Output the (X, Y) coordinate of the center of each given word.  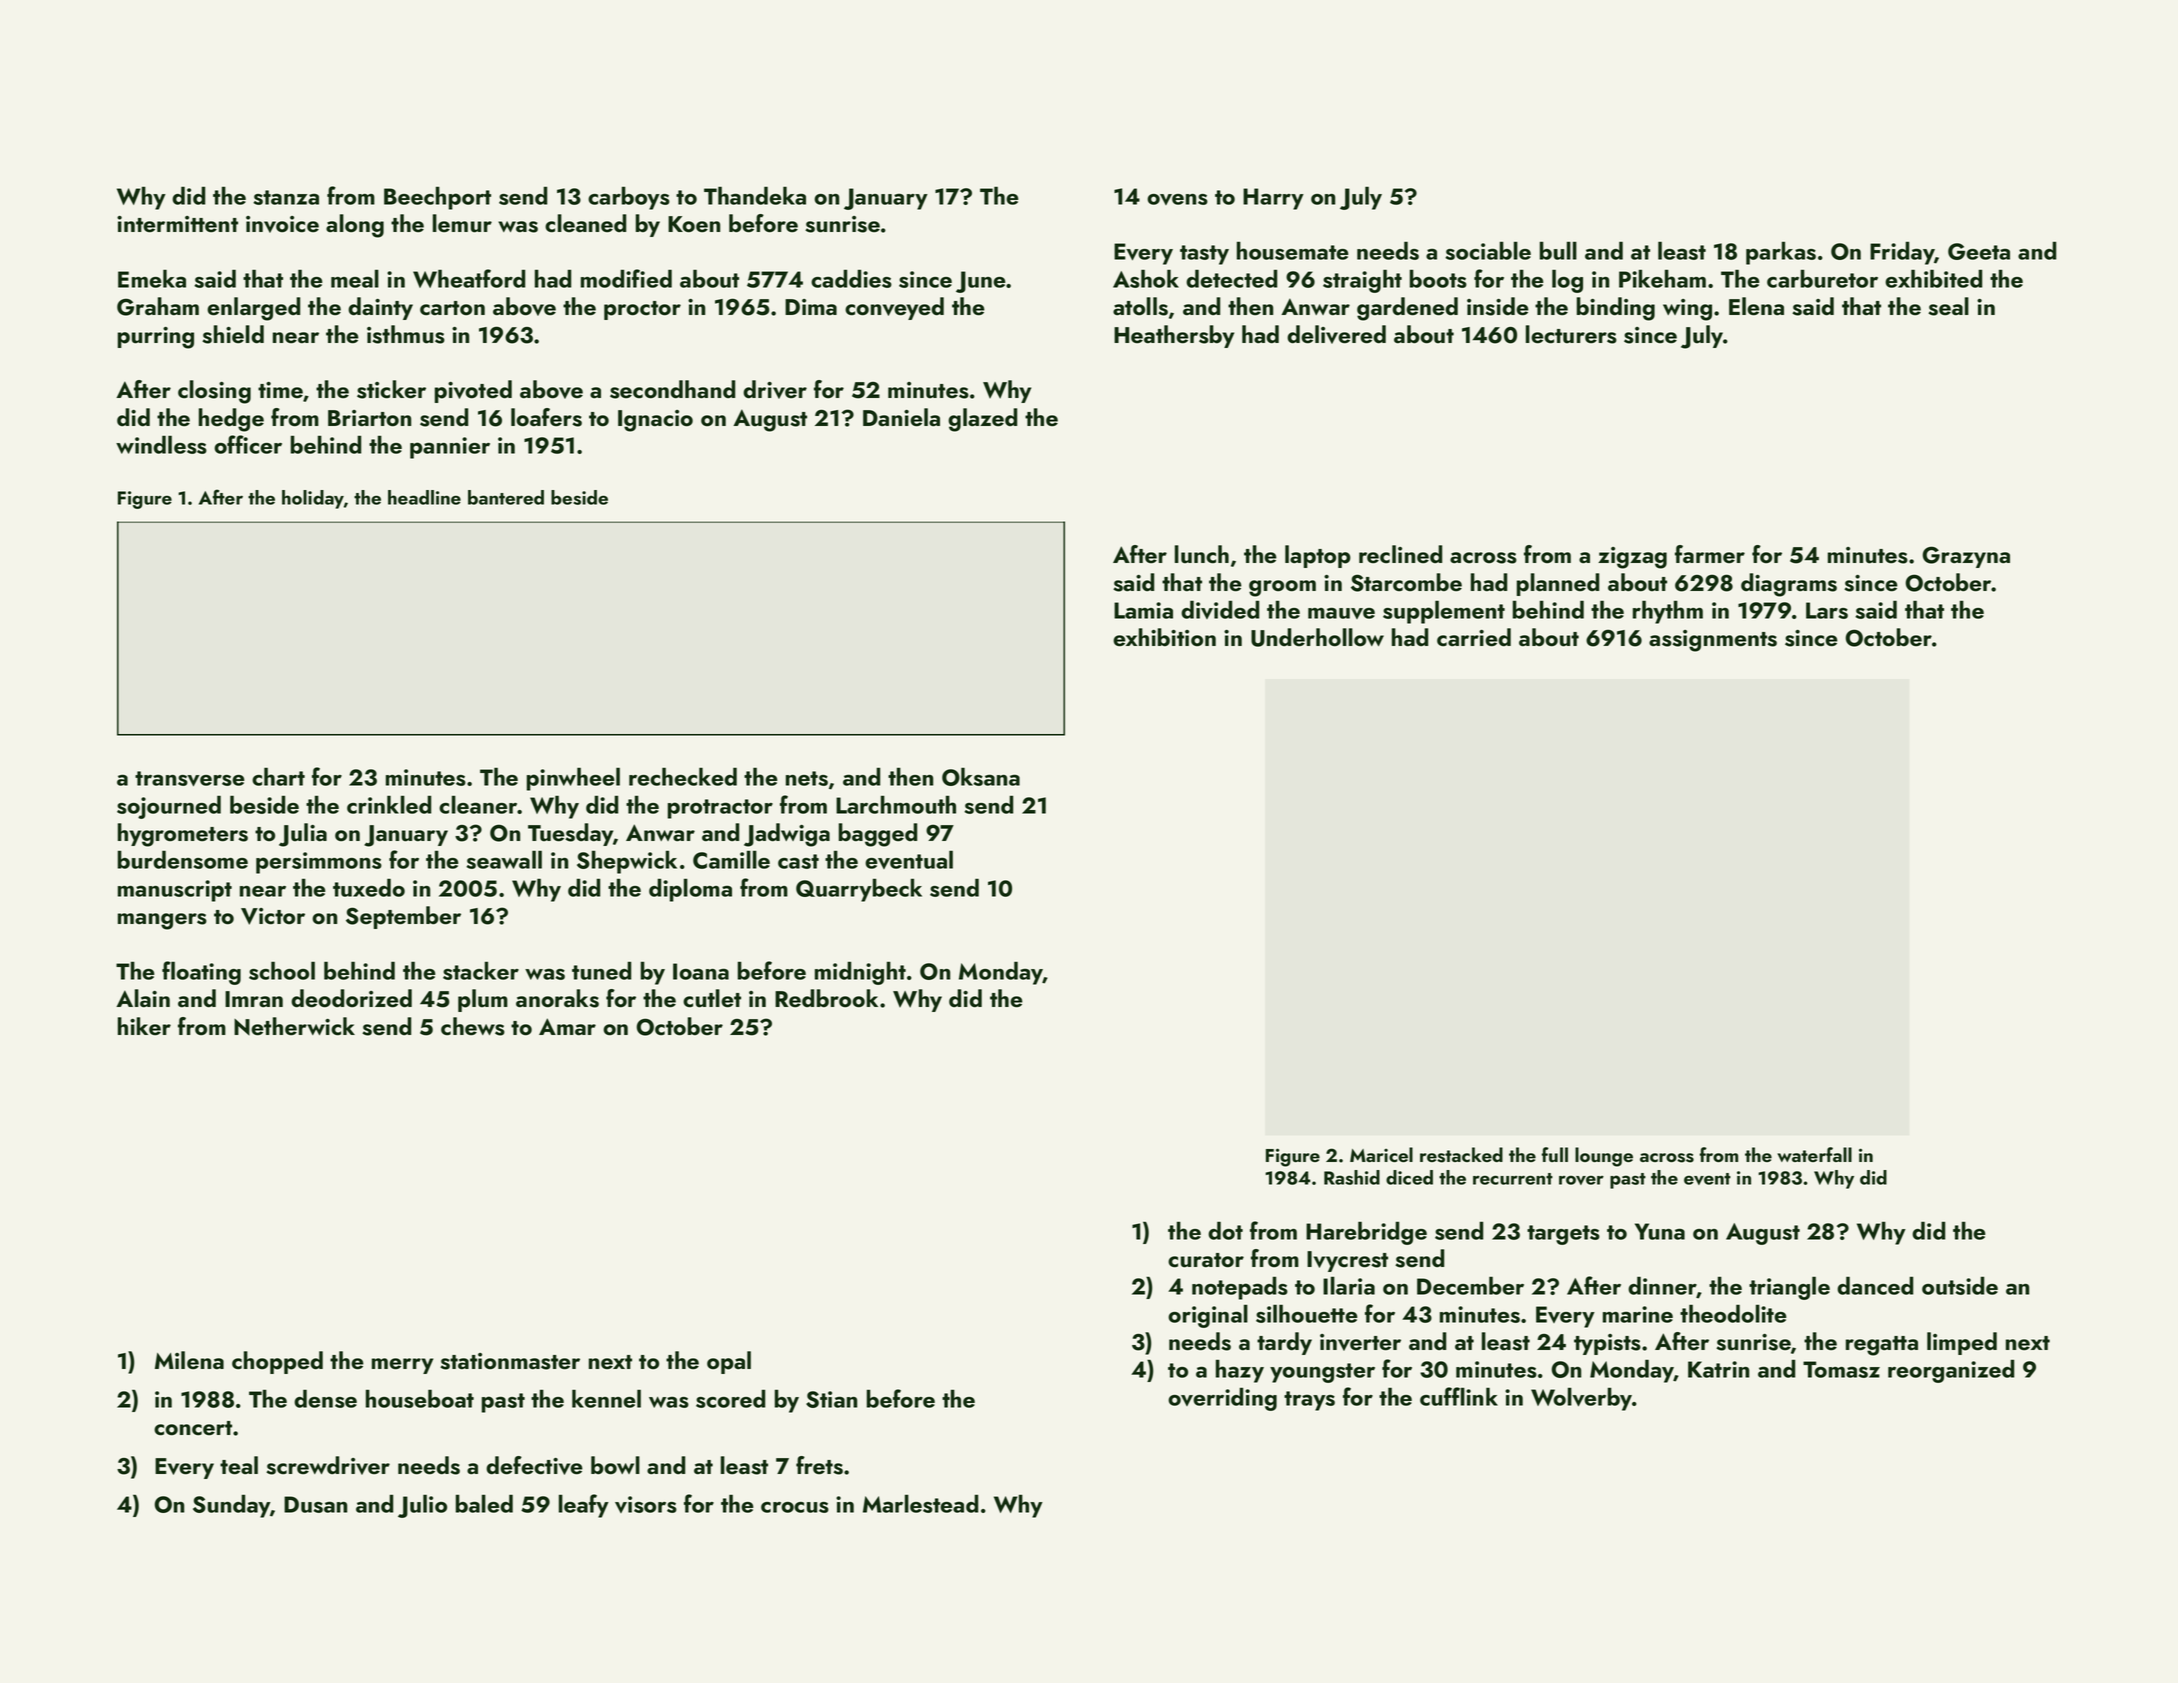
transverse (189, 779)
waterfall (1814, 1154)
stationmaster (510, 1361)
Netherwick (294, 1026)
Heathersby (1174, 336)
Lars (1827, 610)
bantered (506, 497)
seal (1948, 306)
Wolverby (1581, 1399)
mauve (1341, 613)
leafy (584, 1506)
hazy (1240, 1371)
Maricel (1381, 1154)
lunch (1202, 554)
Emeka (152, 279)
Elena (1756, 306)
